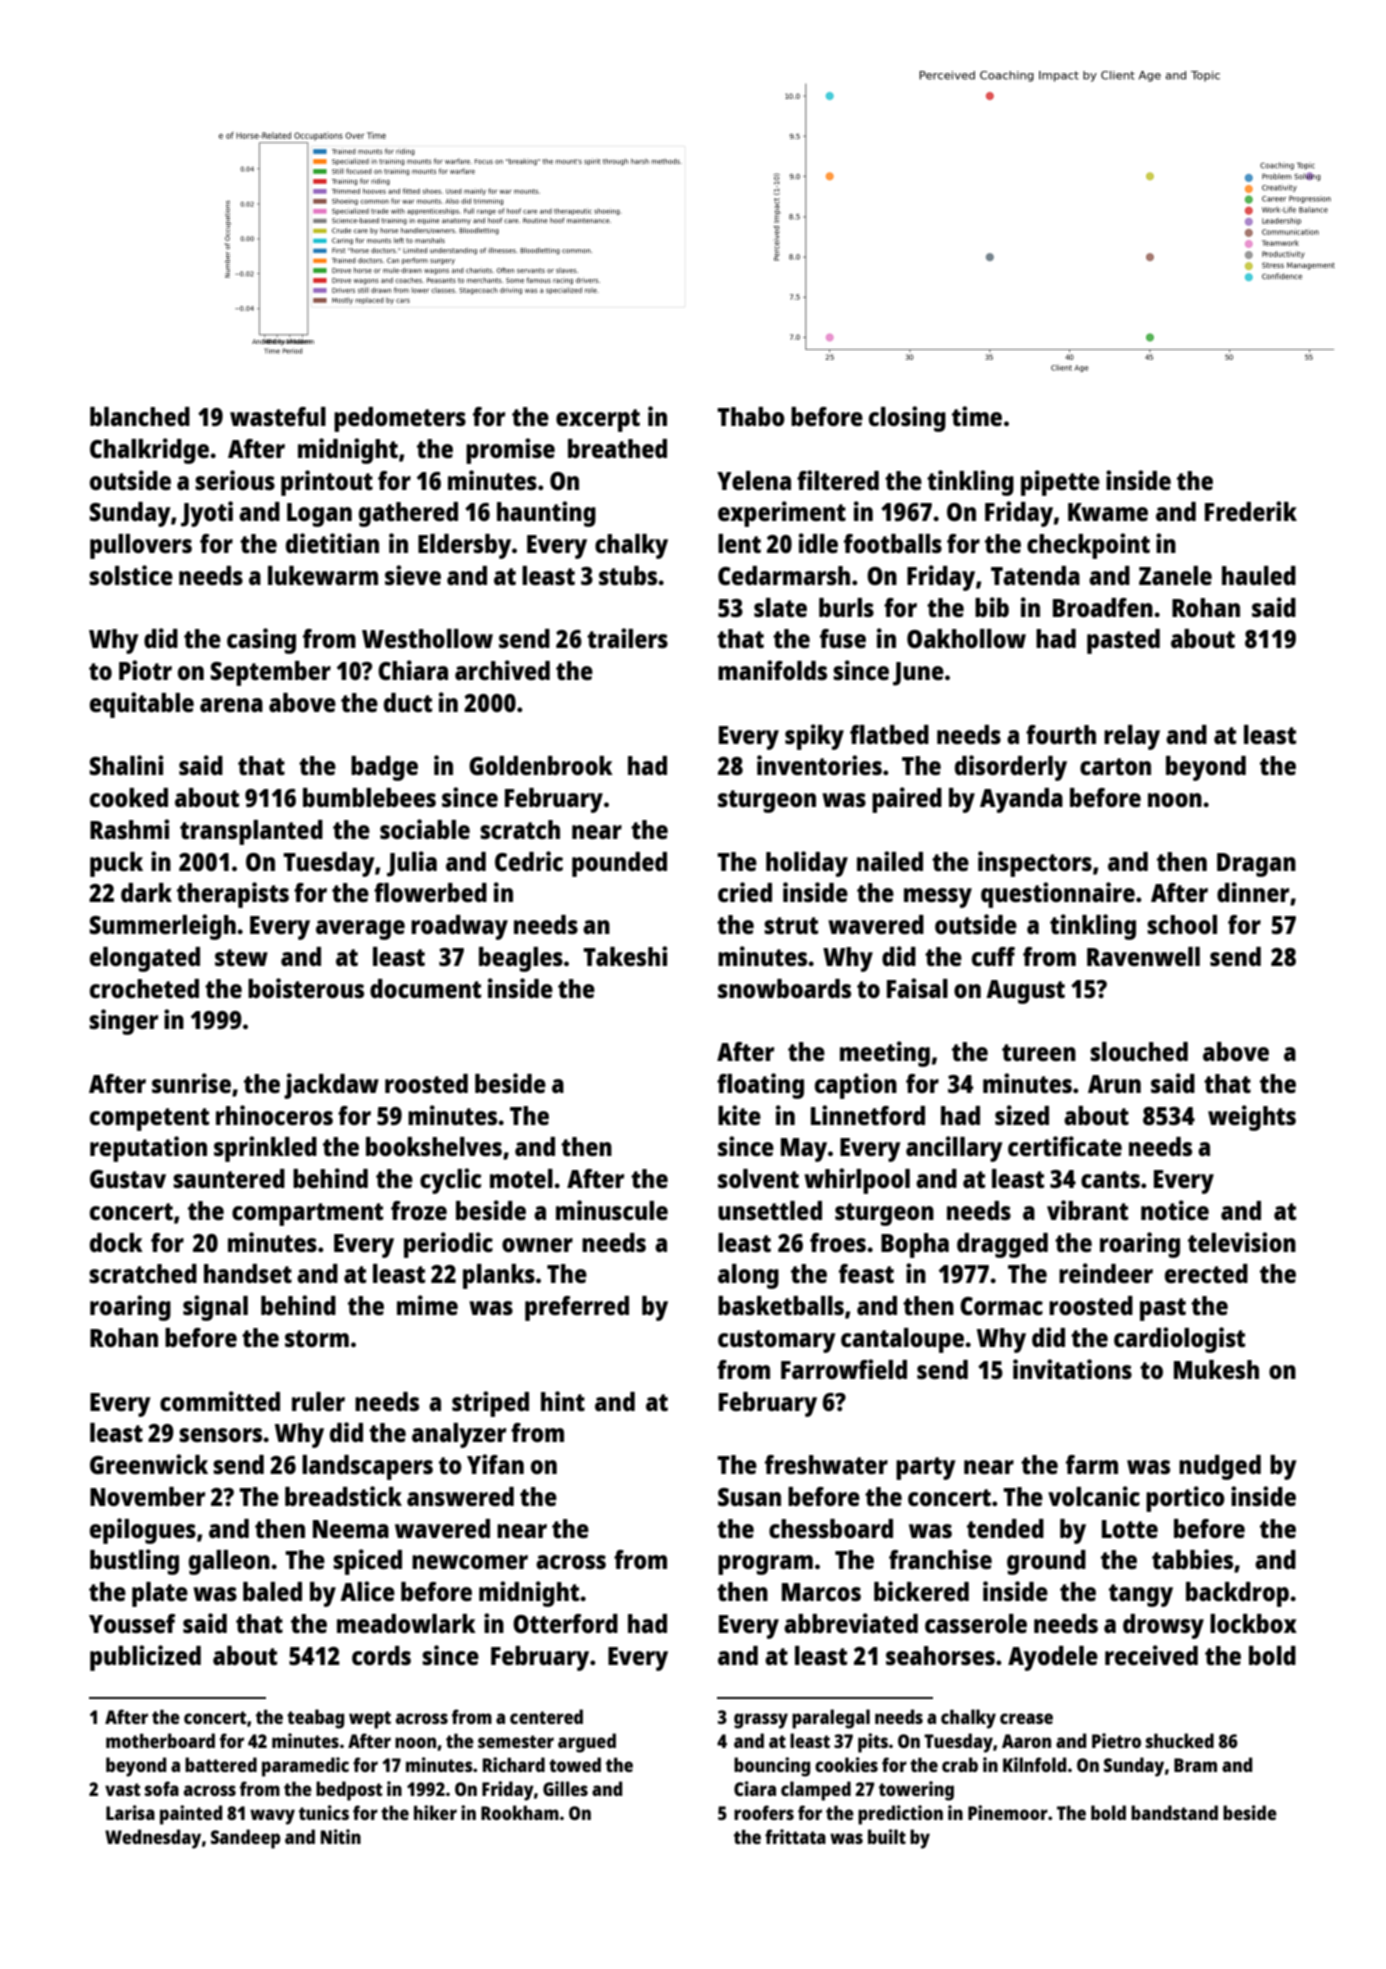 Image resolution: width=1386 pixels, height=1969 pixels. Describe the element at coordinates (434, 1146) in the document. I see `bookshelves` at that location.
